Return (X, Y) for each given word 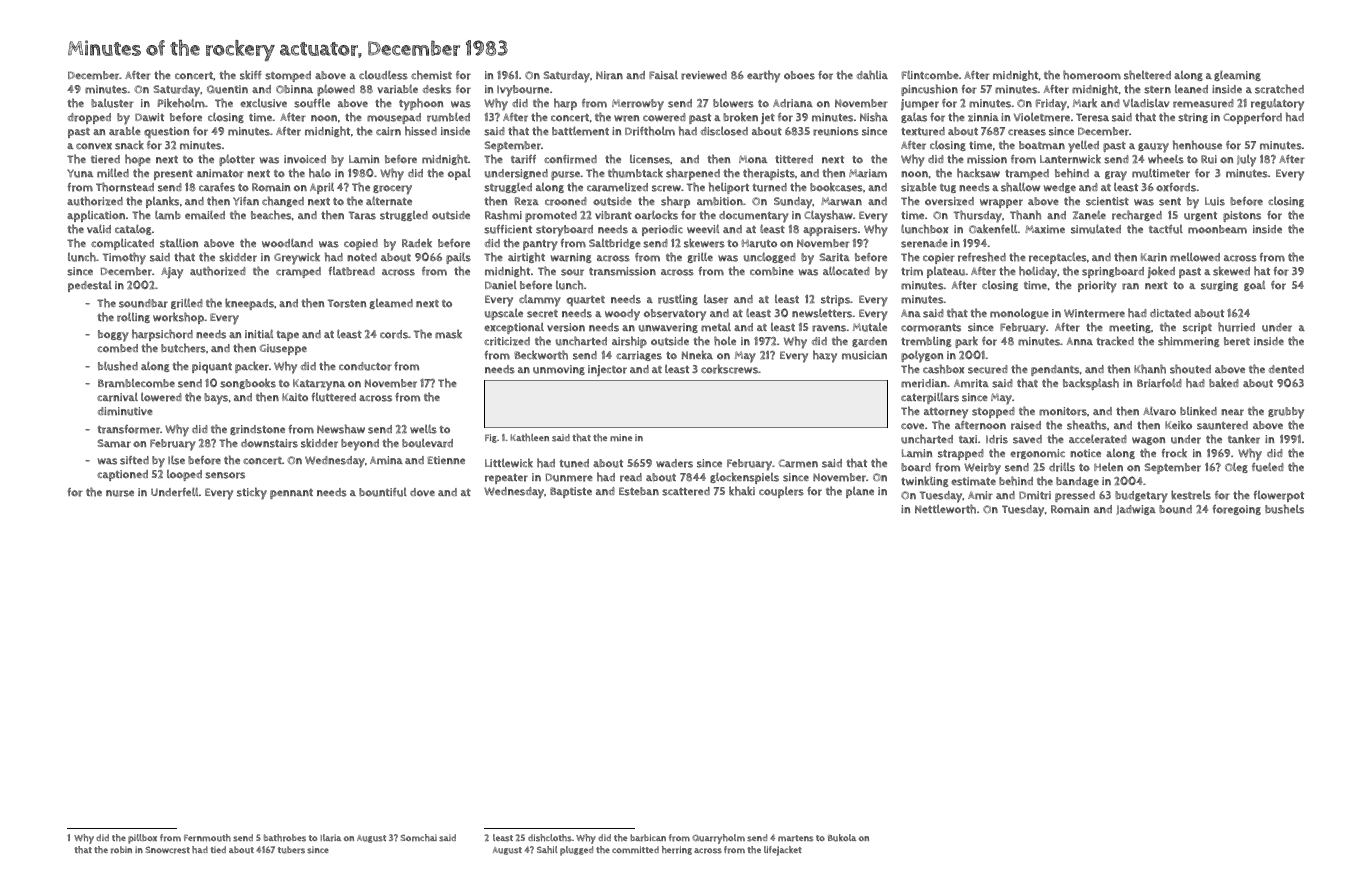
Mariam (868, 173)
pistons (1242, 216)
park (966, 342)
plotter (237, 160)
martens (795, 838)
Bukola (842, 838)
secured (988, 369)
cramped (298, 272)
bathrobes (285, 838)
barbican (648, 838)
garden (869, 342)
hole (725, 341)
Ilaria (330, 838)
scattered (686, 491)
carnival (117, 397)
